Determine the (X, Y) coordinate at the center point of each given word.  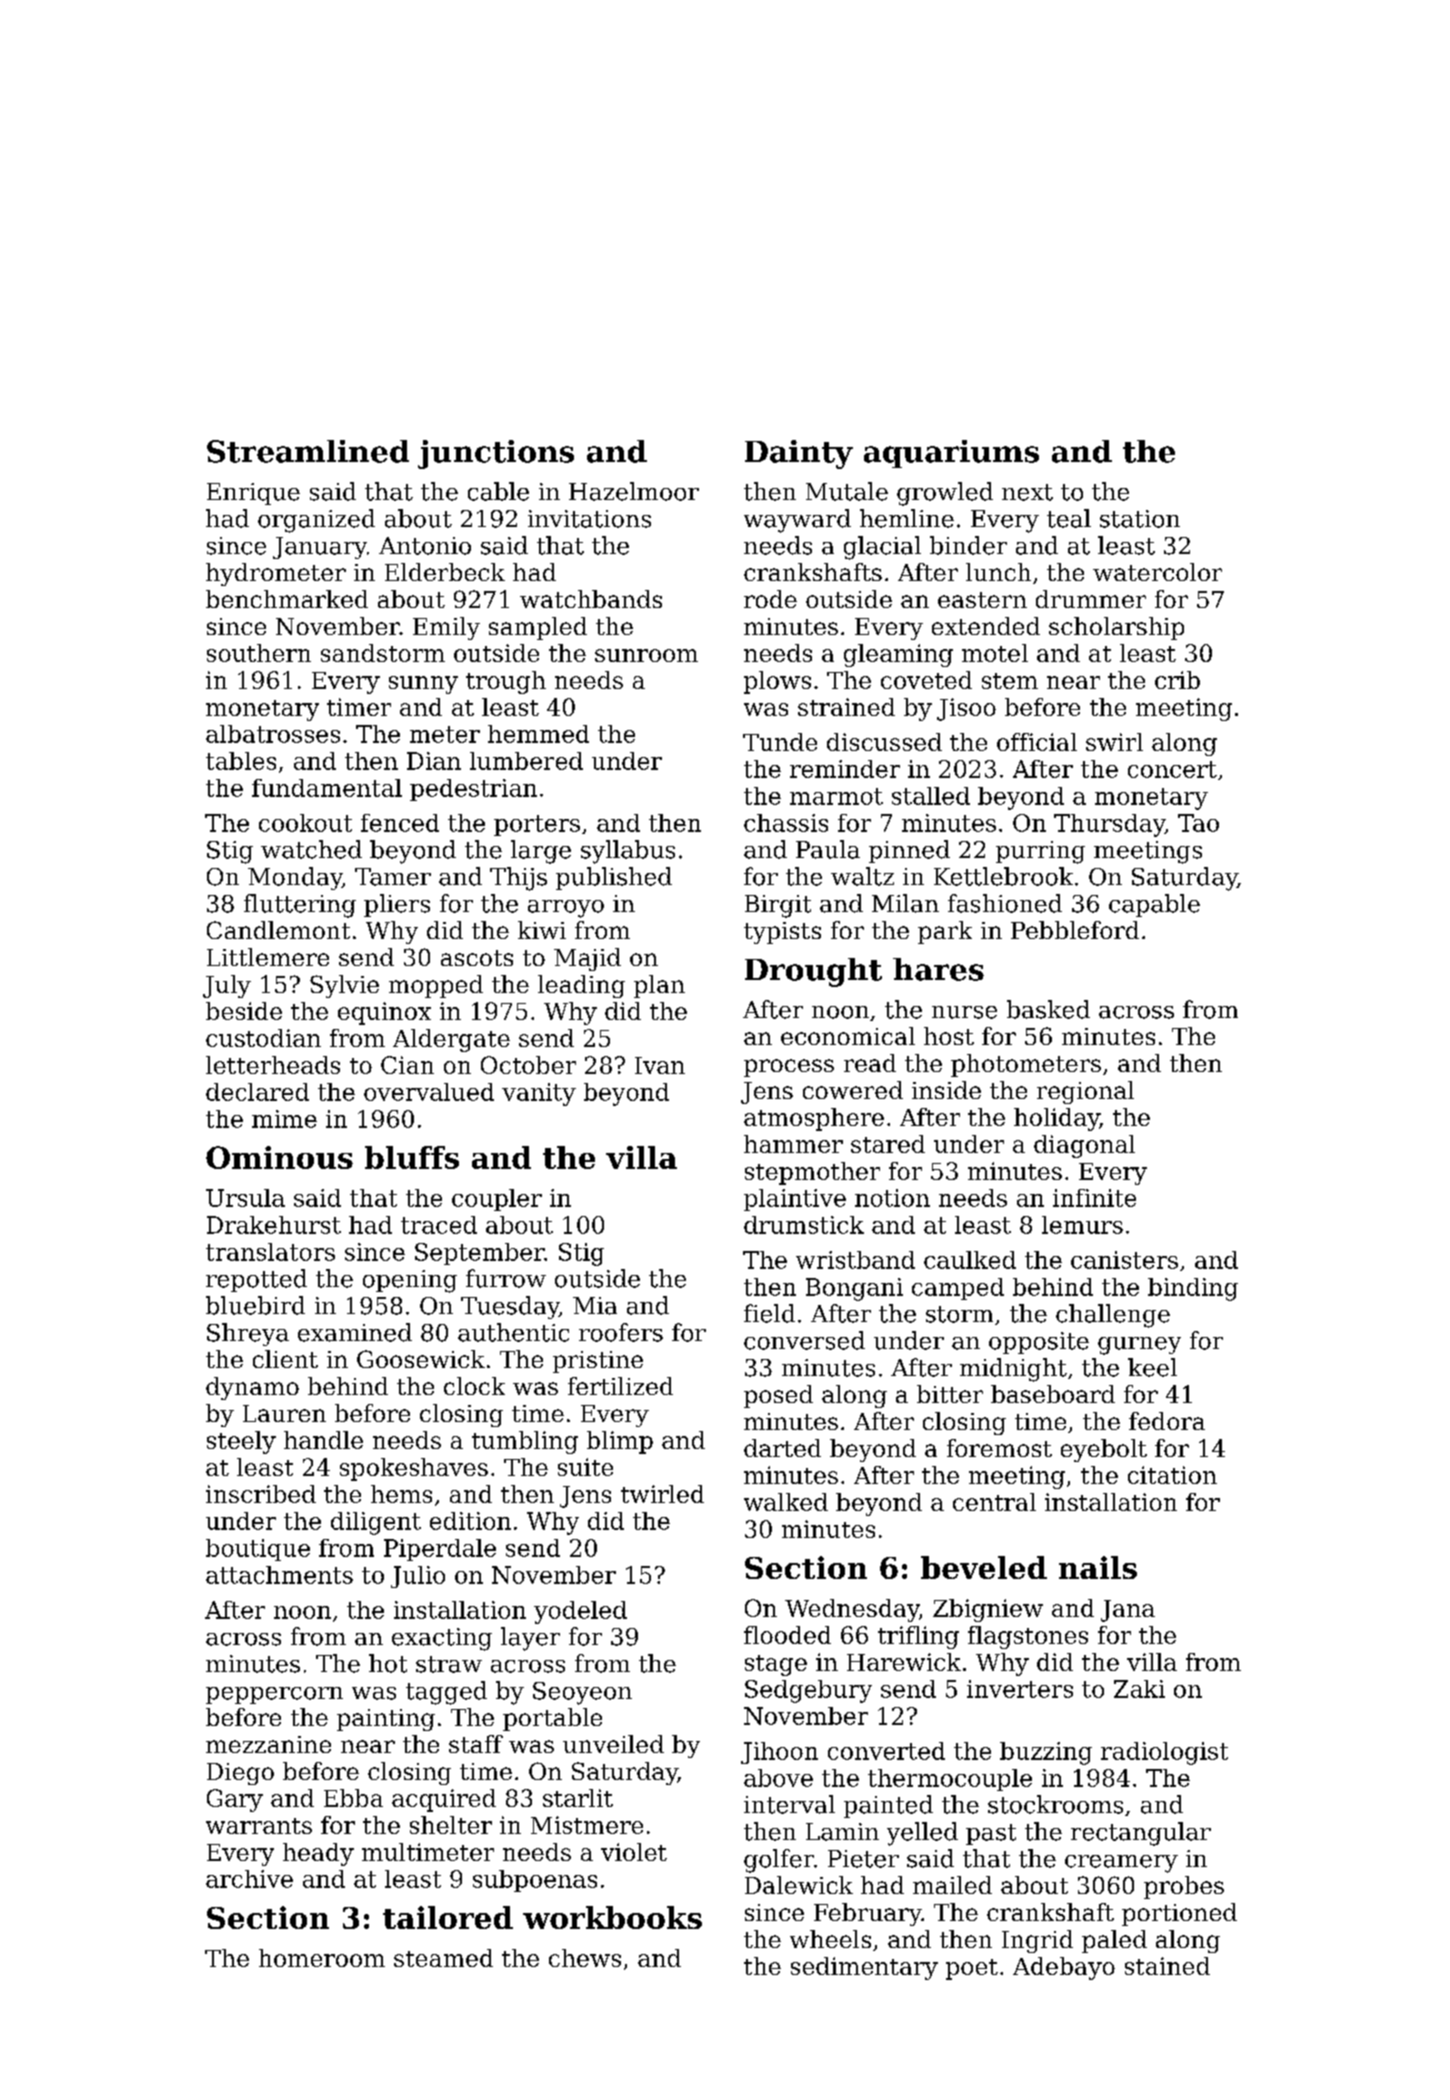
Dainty (799, 454)
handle (323, 1440)
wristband (855, 1260)
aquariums (951, 454)
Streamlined (308, 451)
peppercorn (274, 1695)
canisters (1124, 1260)
